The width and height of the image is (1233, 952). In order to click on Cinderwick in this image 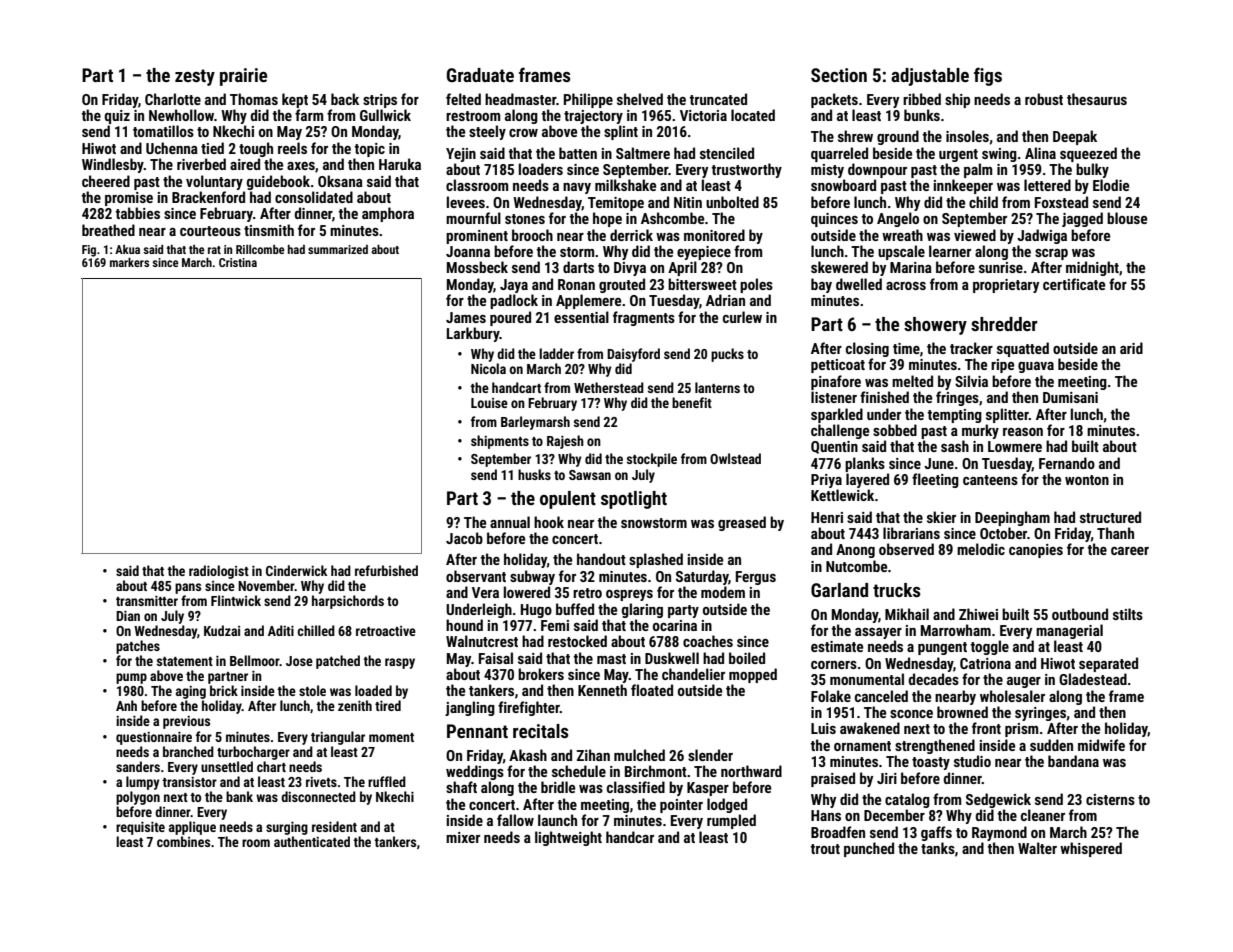, I will do `click(296, 570)`.
